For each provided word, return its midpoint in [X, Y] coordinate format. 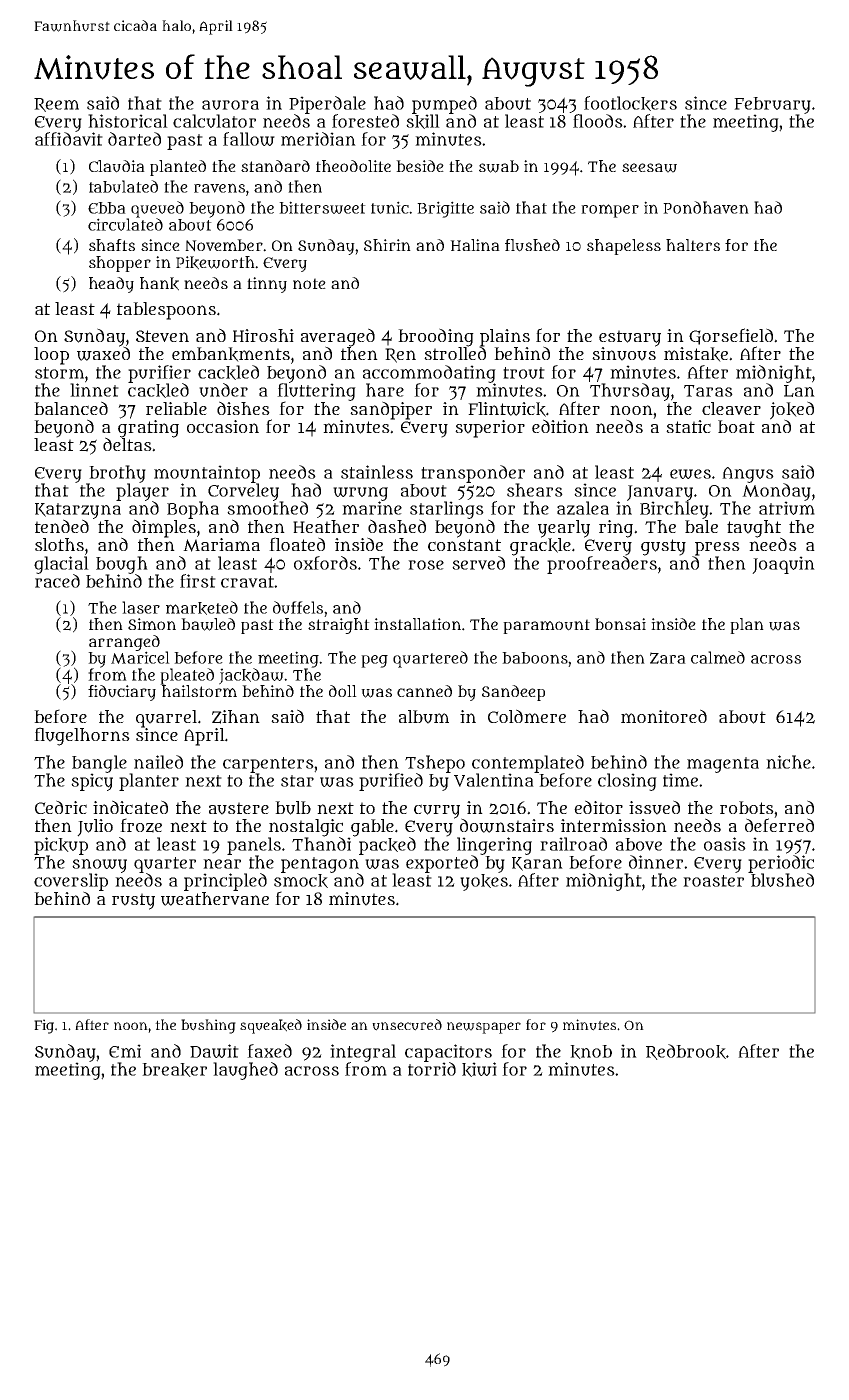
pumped [444, 105]
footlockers [630, 103]
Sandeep [513, 693]
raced [57, 581]
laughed [245, 1071]
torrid [432, 1069]
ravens [219, 188]
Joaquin [783, 565]
